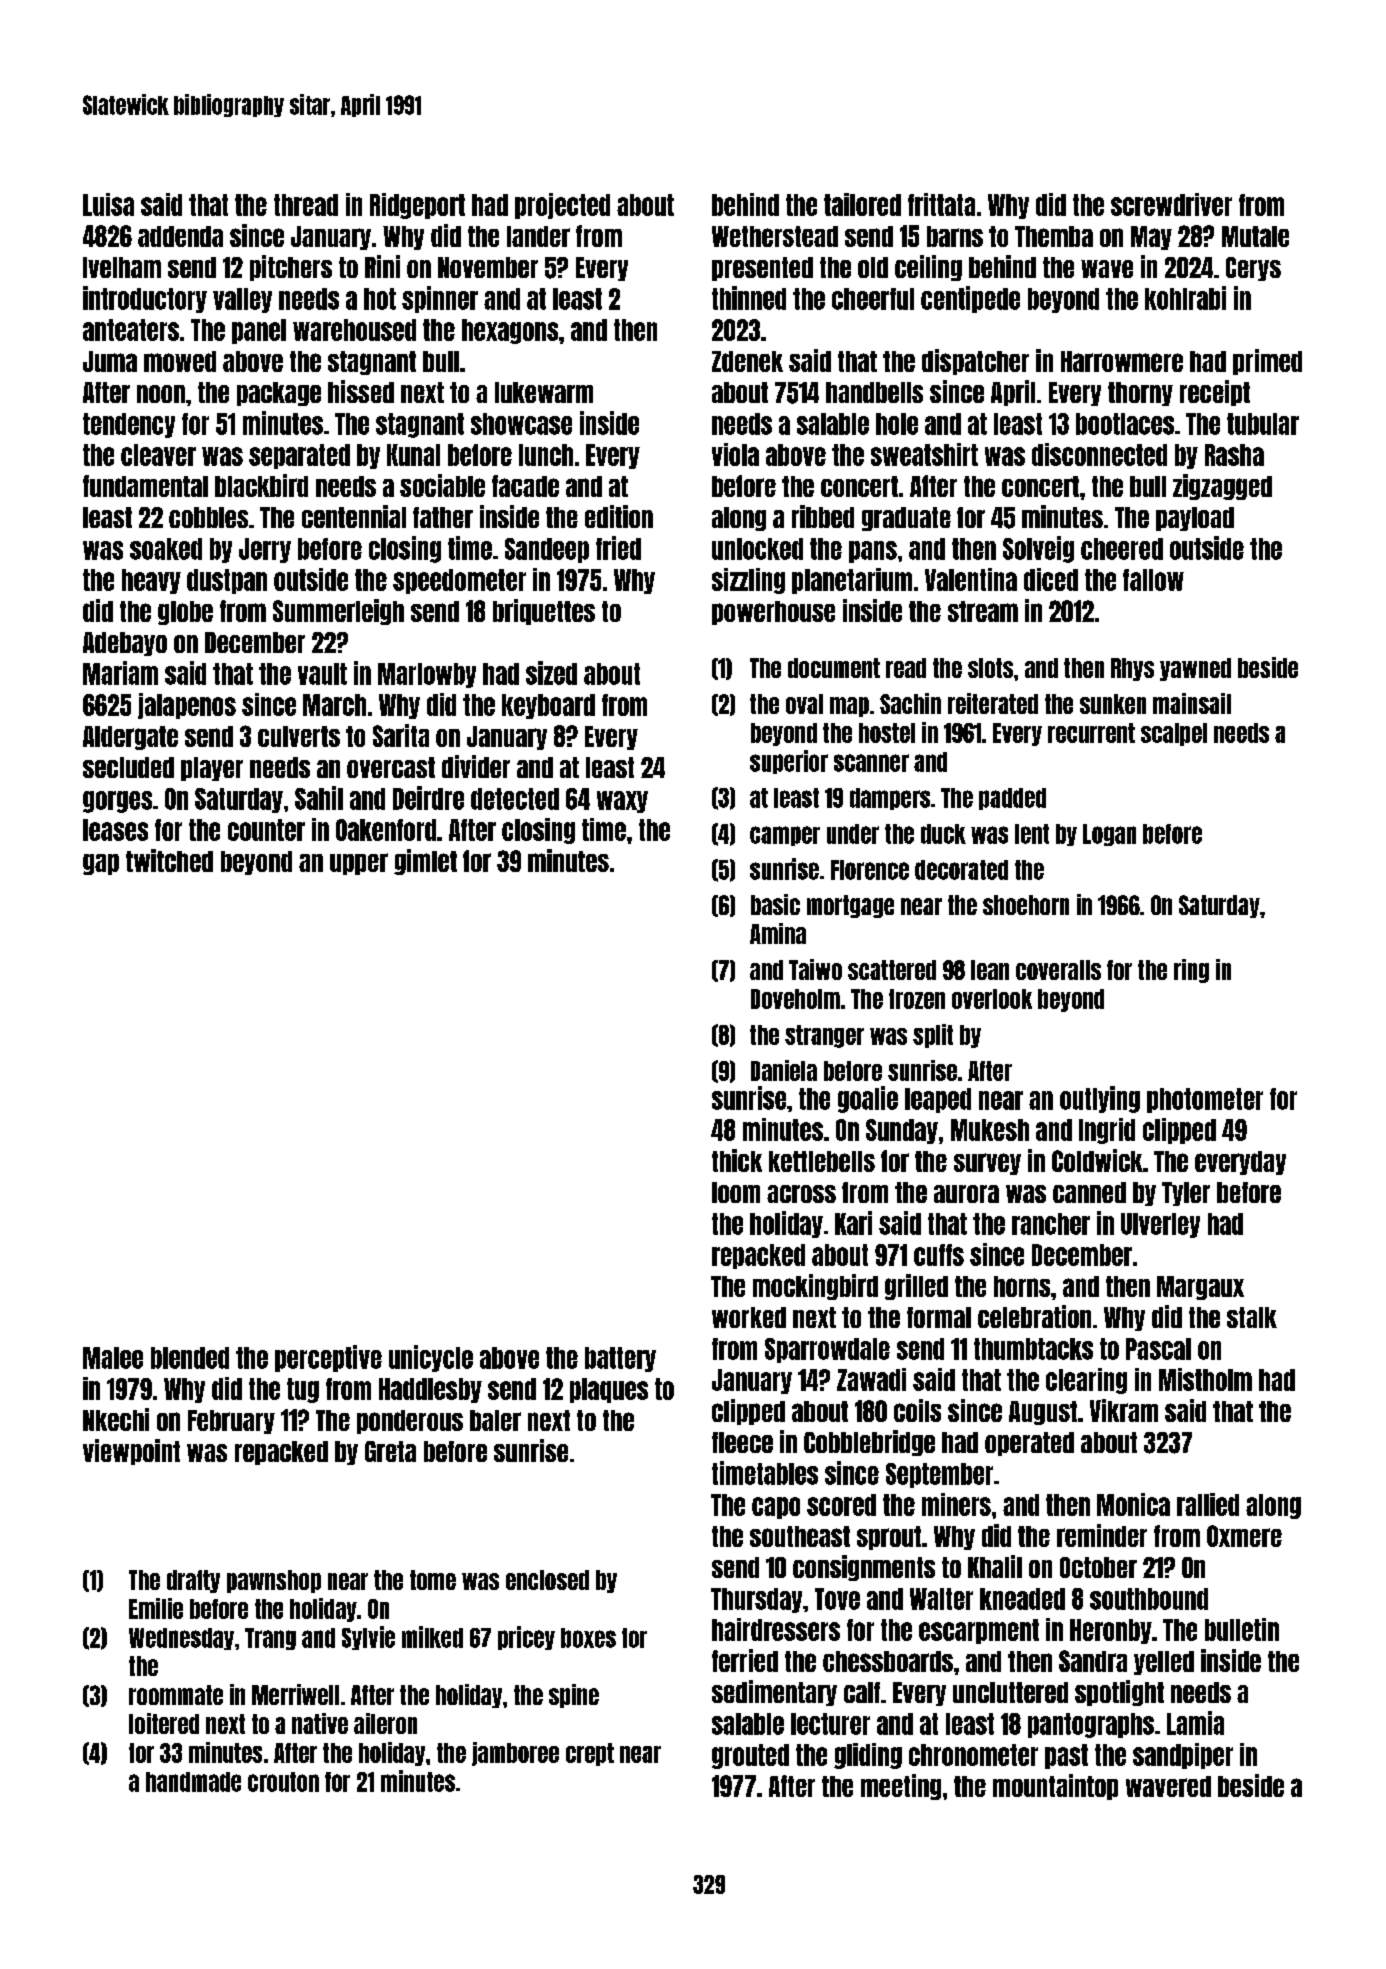  I want to click on scalpel, so click(1174, 734).
